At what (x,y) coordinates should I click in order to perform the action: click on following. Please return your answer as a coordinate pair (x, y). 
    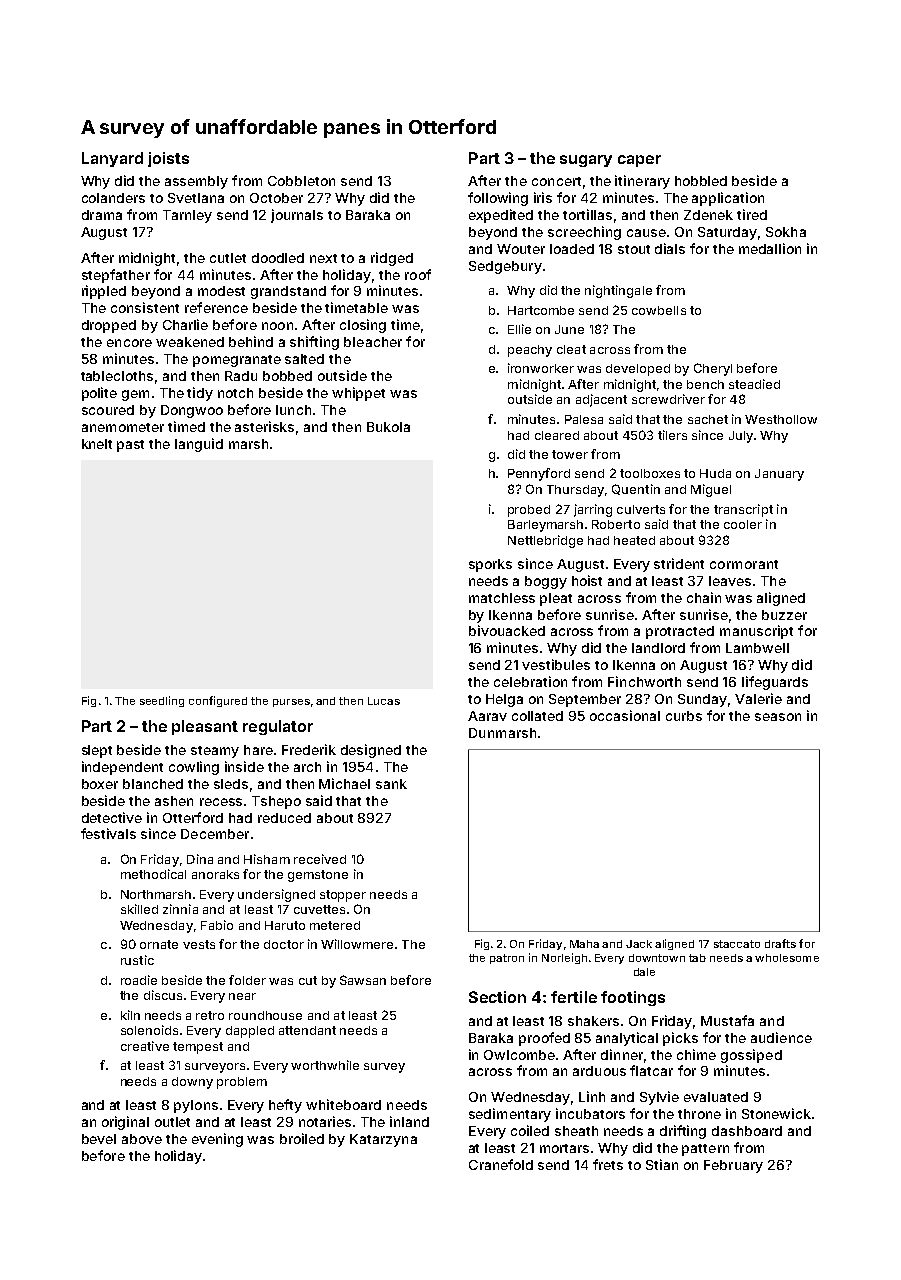
    Looking at the image, I should click on (498, 199).
